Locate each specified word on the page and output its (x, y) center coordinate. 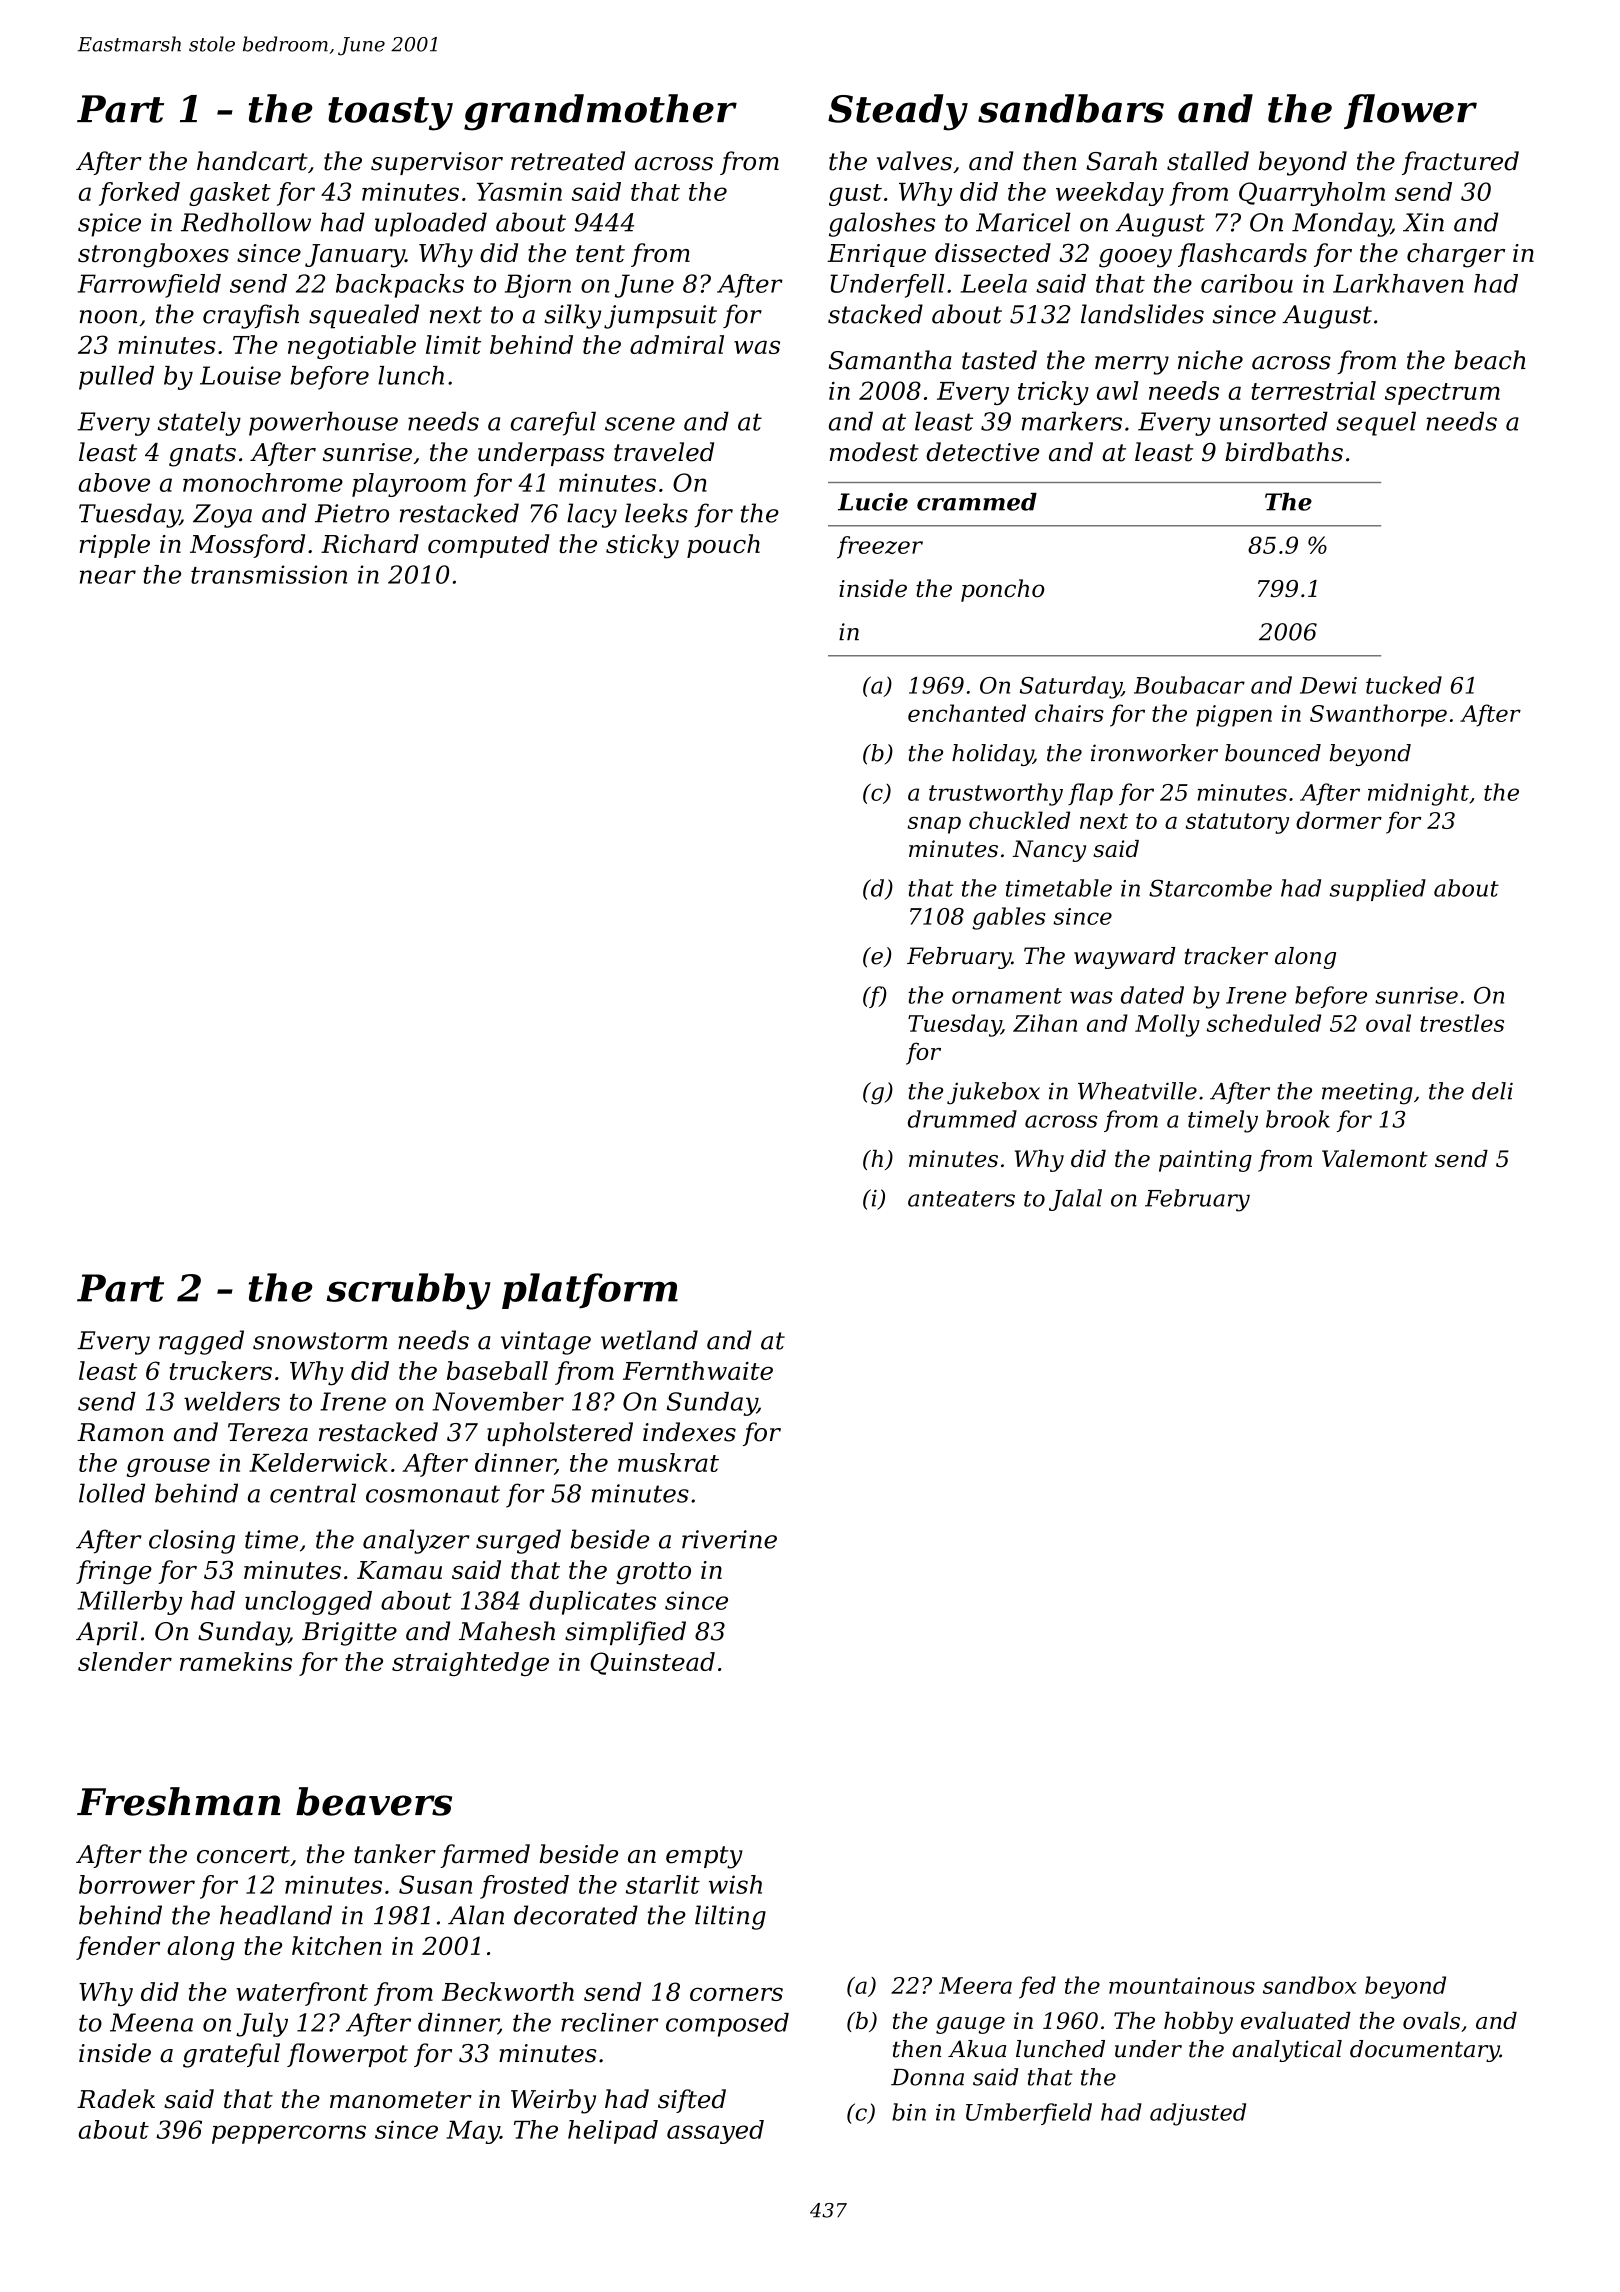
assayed (715, 2132)
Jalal (1075, 1200)
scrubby (408, 1291)
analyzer (416, 1541)
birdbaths (1284, 452)
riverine (729, 1539)
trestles (1462, 1023)
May (473, 2132)
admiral (677, 344)
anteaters (961, 1199)
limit (453, 344)
